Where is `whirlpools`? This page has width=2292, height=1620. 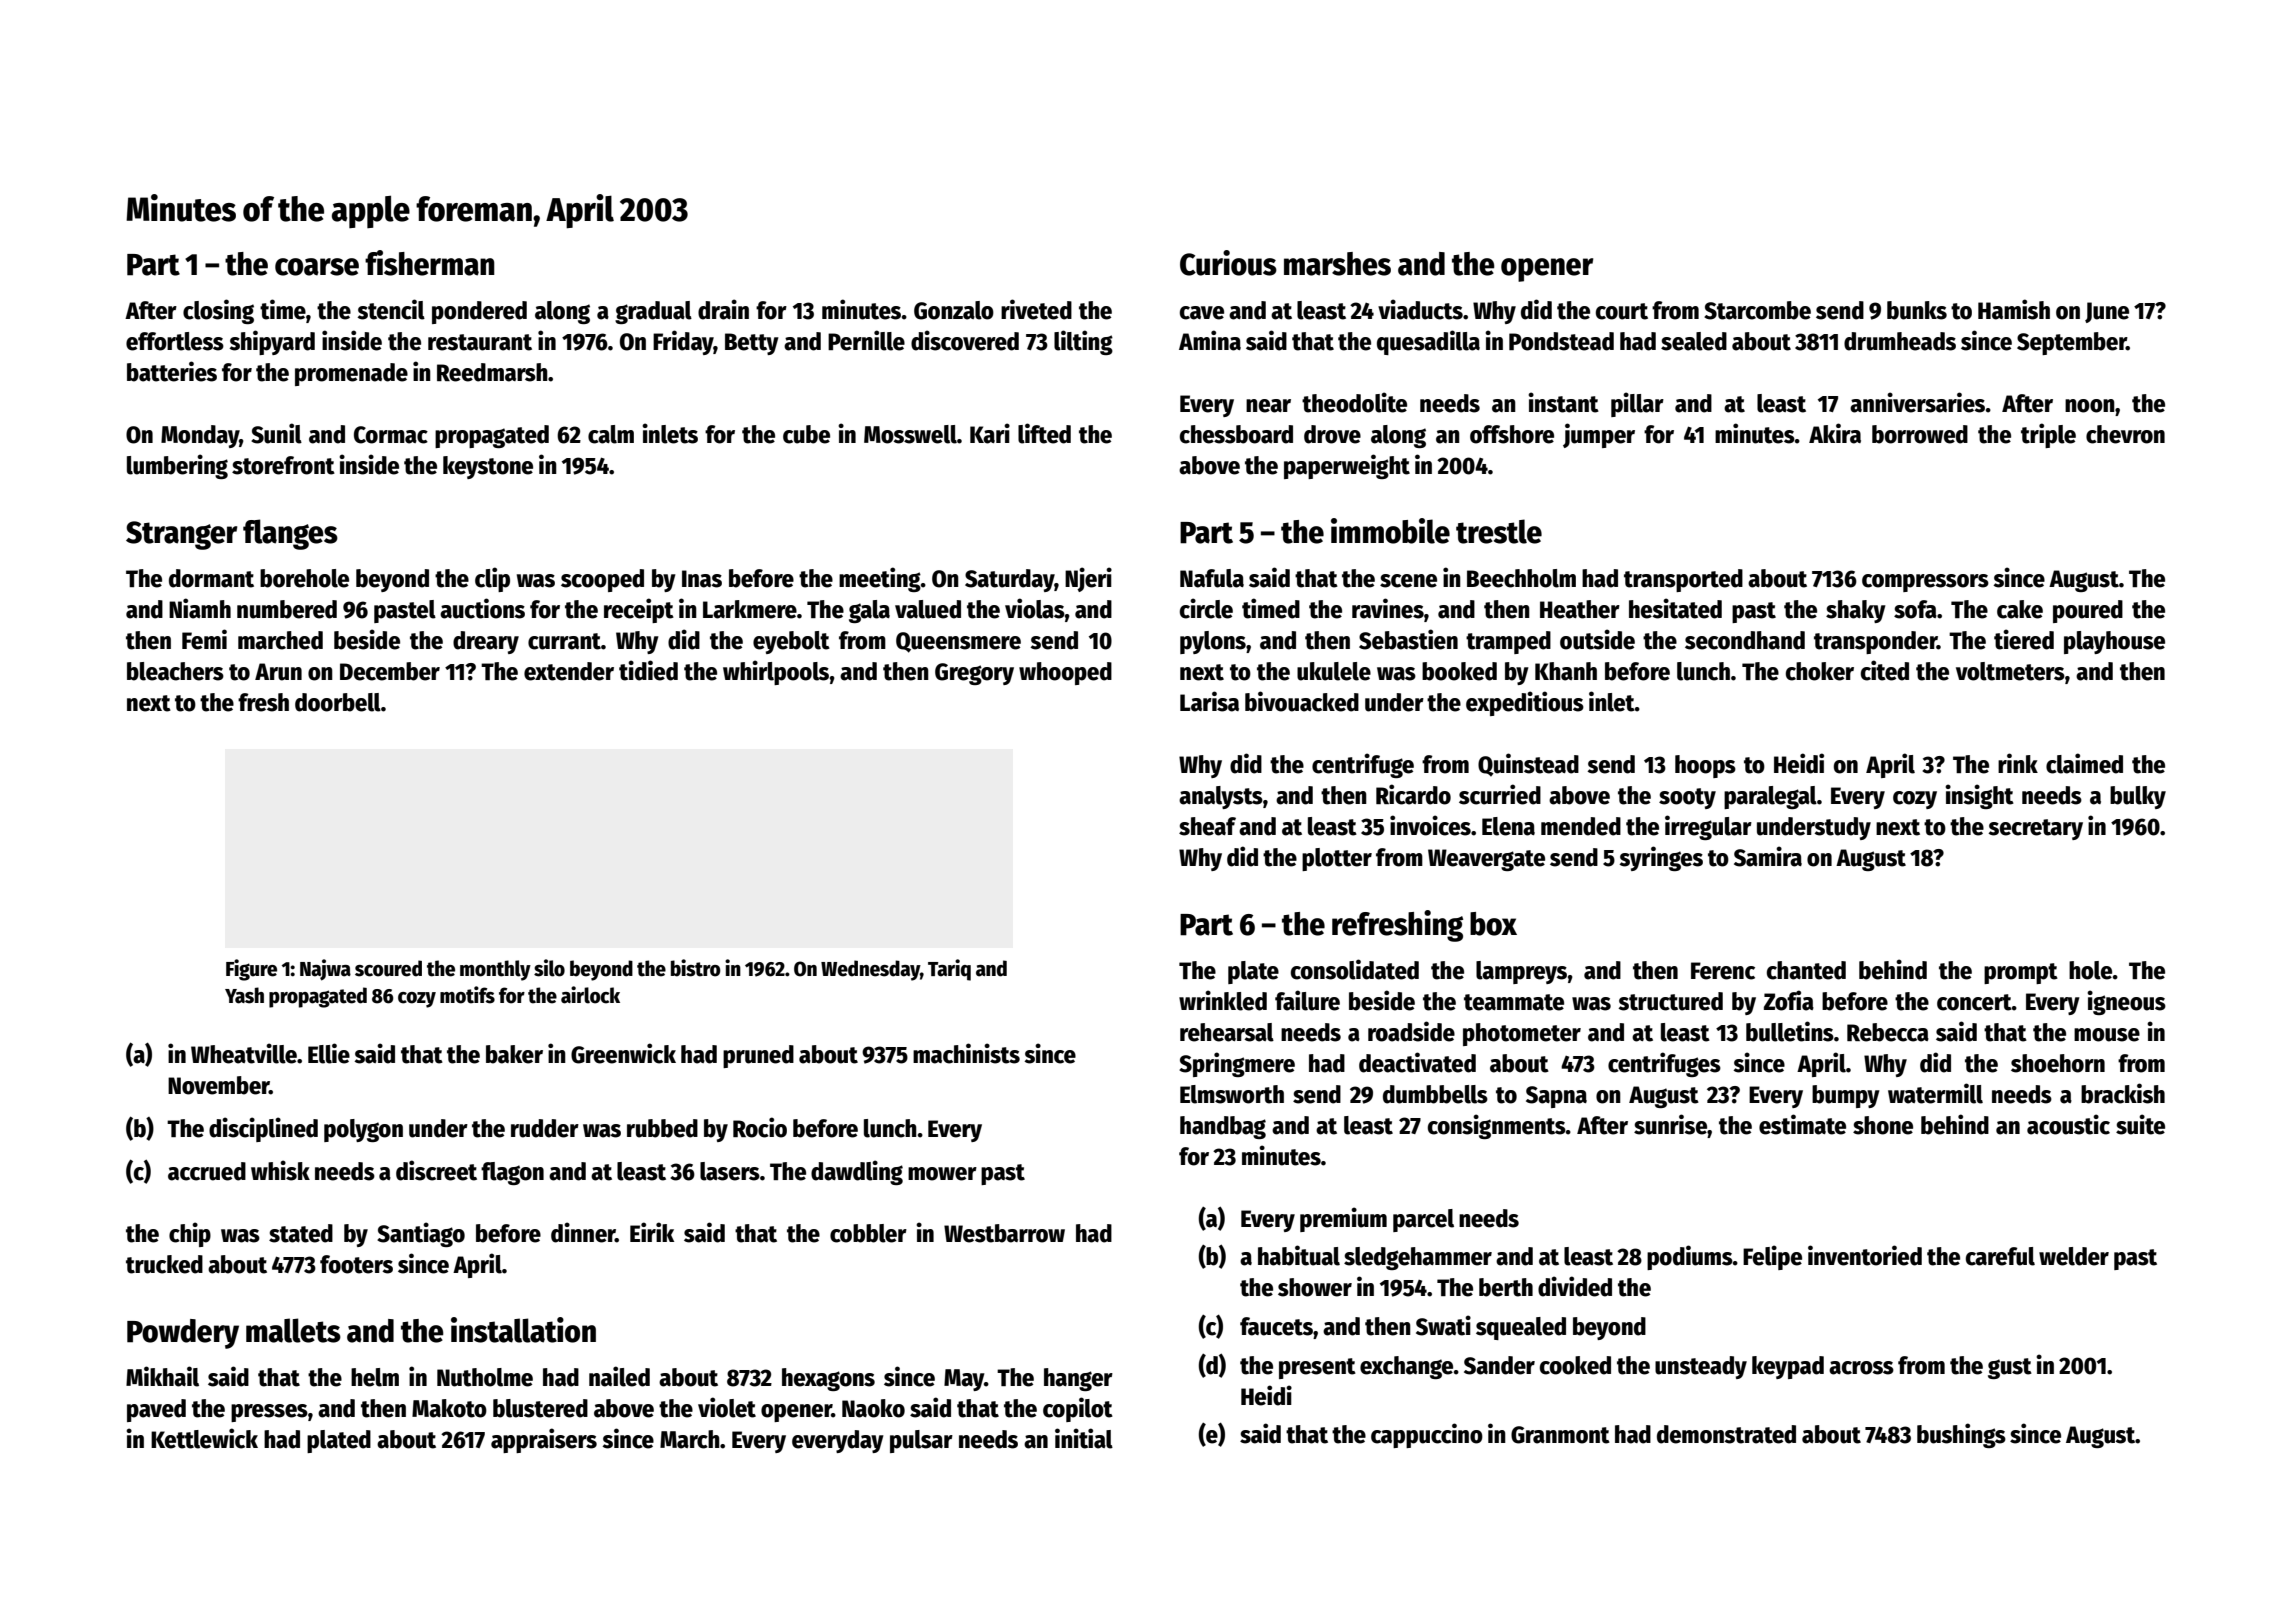 whirlpools is located at coordinates (776, 672).
